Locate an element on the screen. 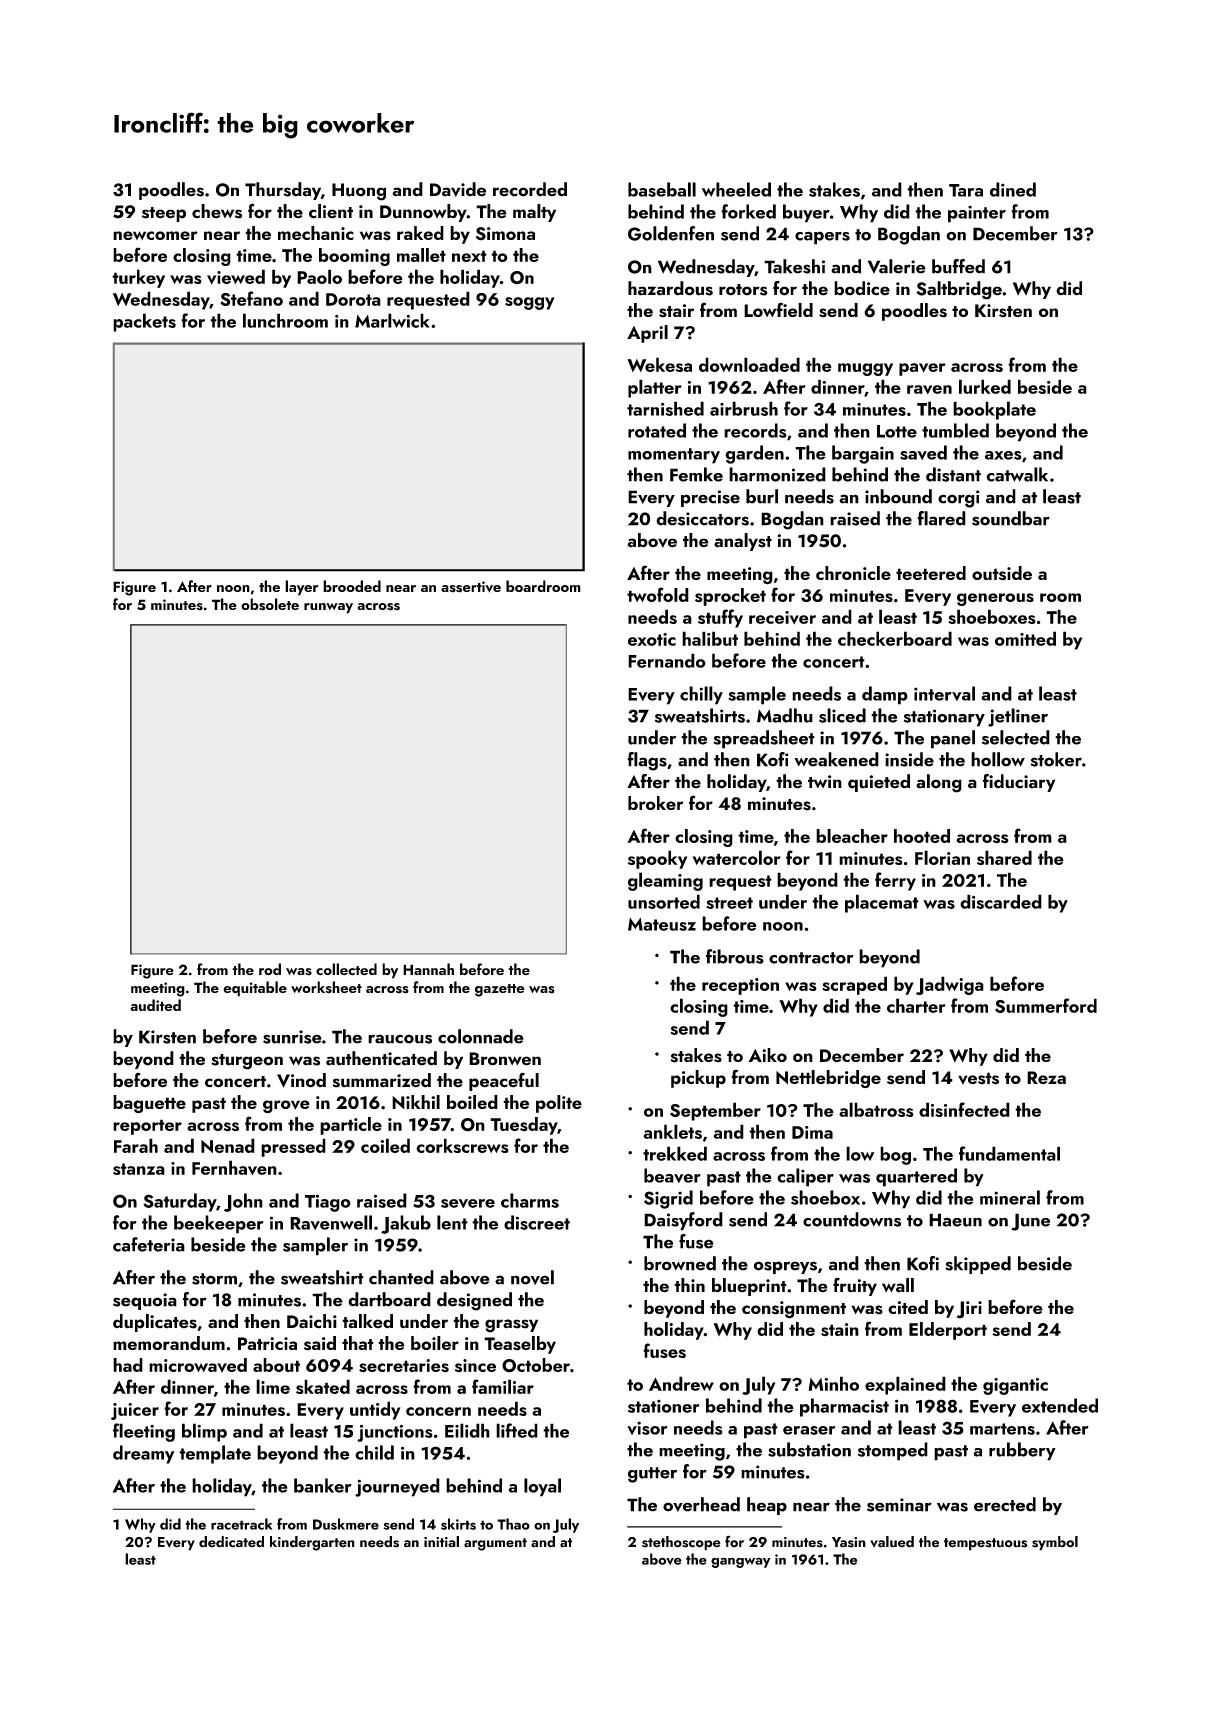  argument is located at coordinates (495, 1544).
